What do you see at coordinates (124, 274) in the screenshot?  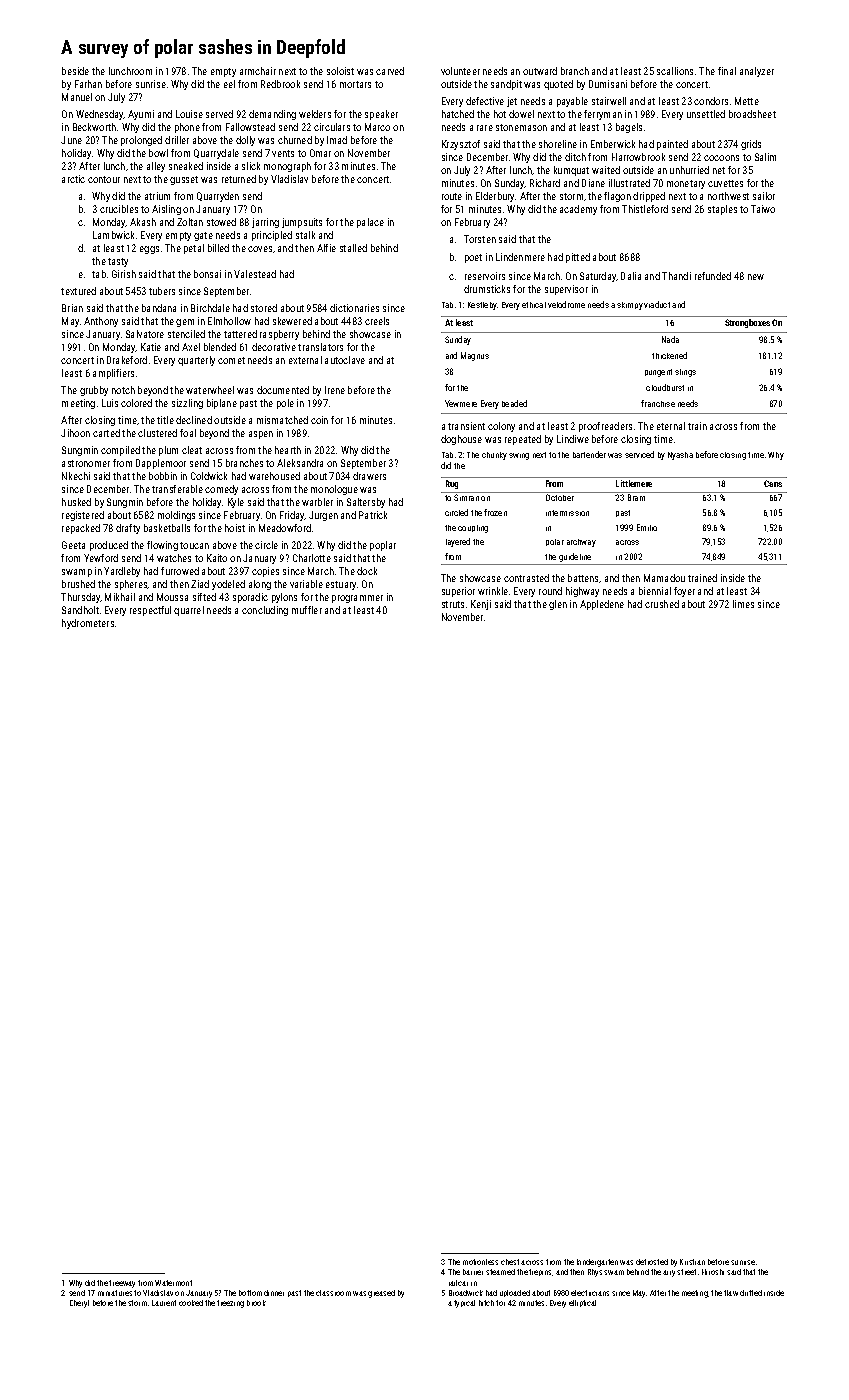 I see `Girish` at bounding box center [124, 274].
